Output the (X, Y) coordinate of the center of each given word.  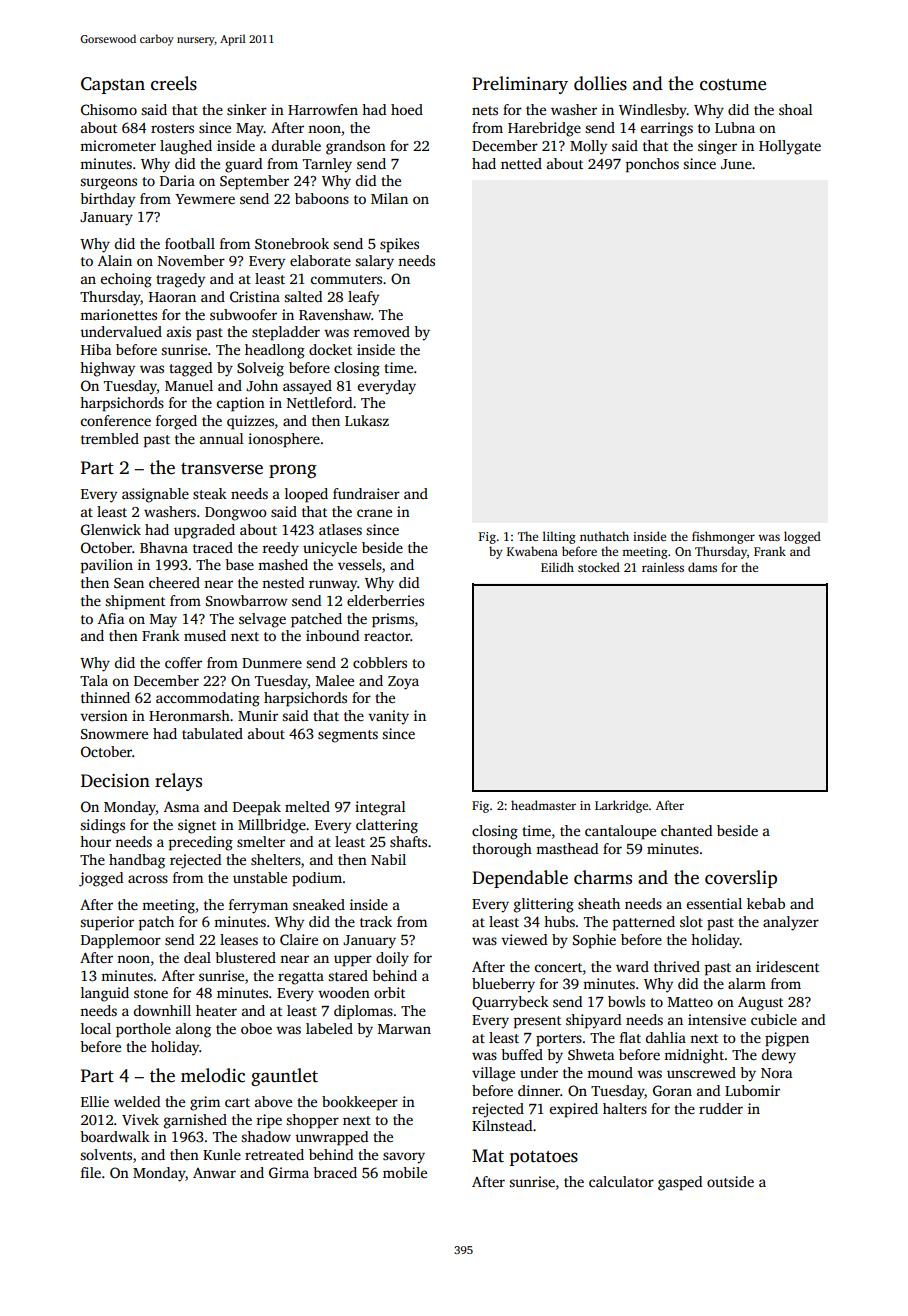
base (239, 564)
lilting (559, 537)
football (190, 243)
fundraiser (366, 493)
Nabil (388, 859)
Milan (389, 198)
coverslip (741, 879)
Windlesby (653, 111)
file (91, 1172)
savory (404, 1158)
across (148, 879)
